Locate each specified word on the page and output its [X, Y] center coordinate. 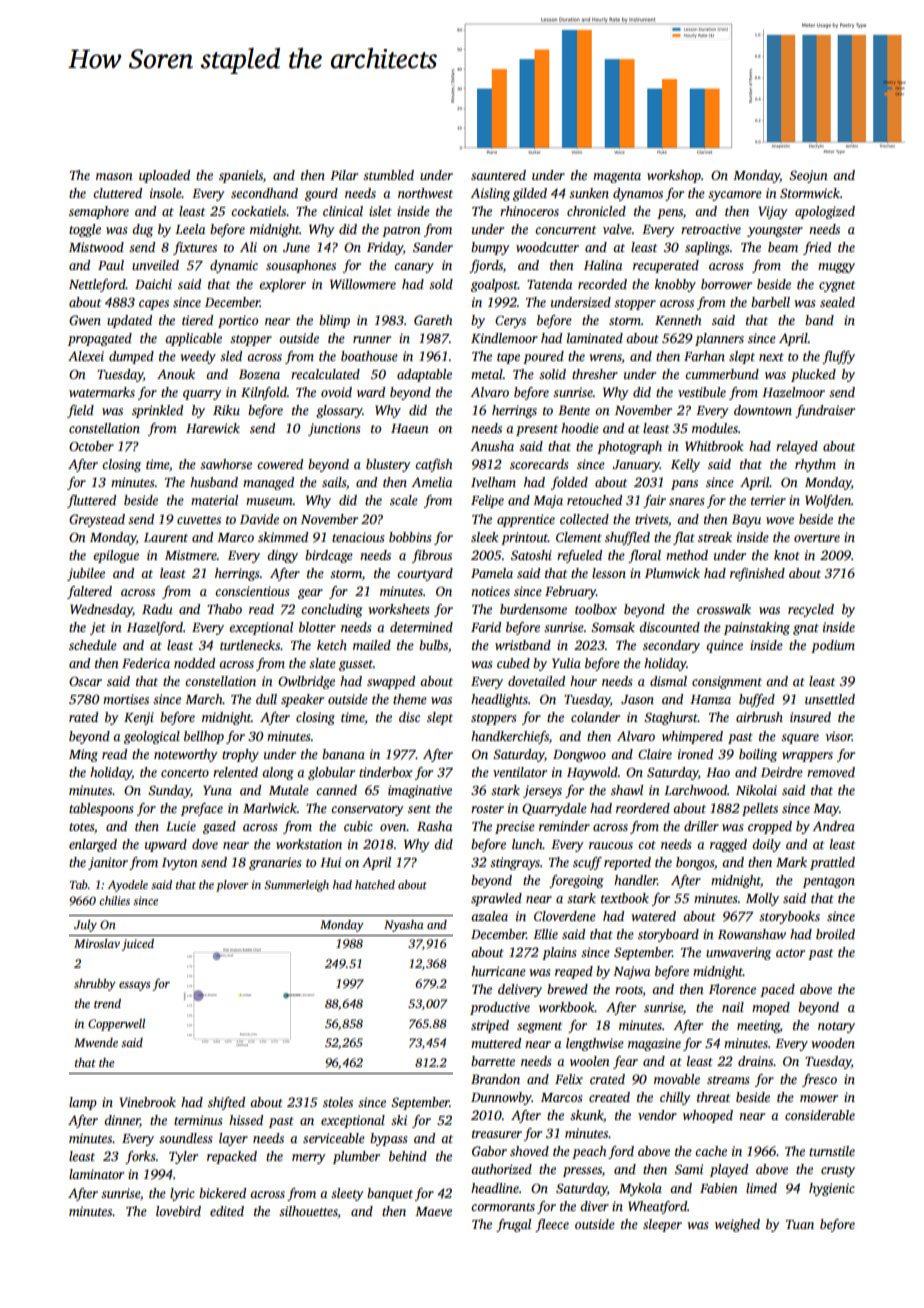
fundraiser [825, 411]
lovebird [178, 1211]
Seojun [808, 176]
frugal [513, 1225]
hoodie [580, 428]
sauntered [498, 175]
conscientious [252, 591]
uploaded [164, 176]
